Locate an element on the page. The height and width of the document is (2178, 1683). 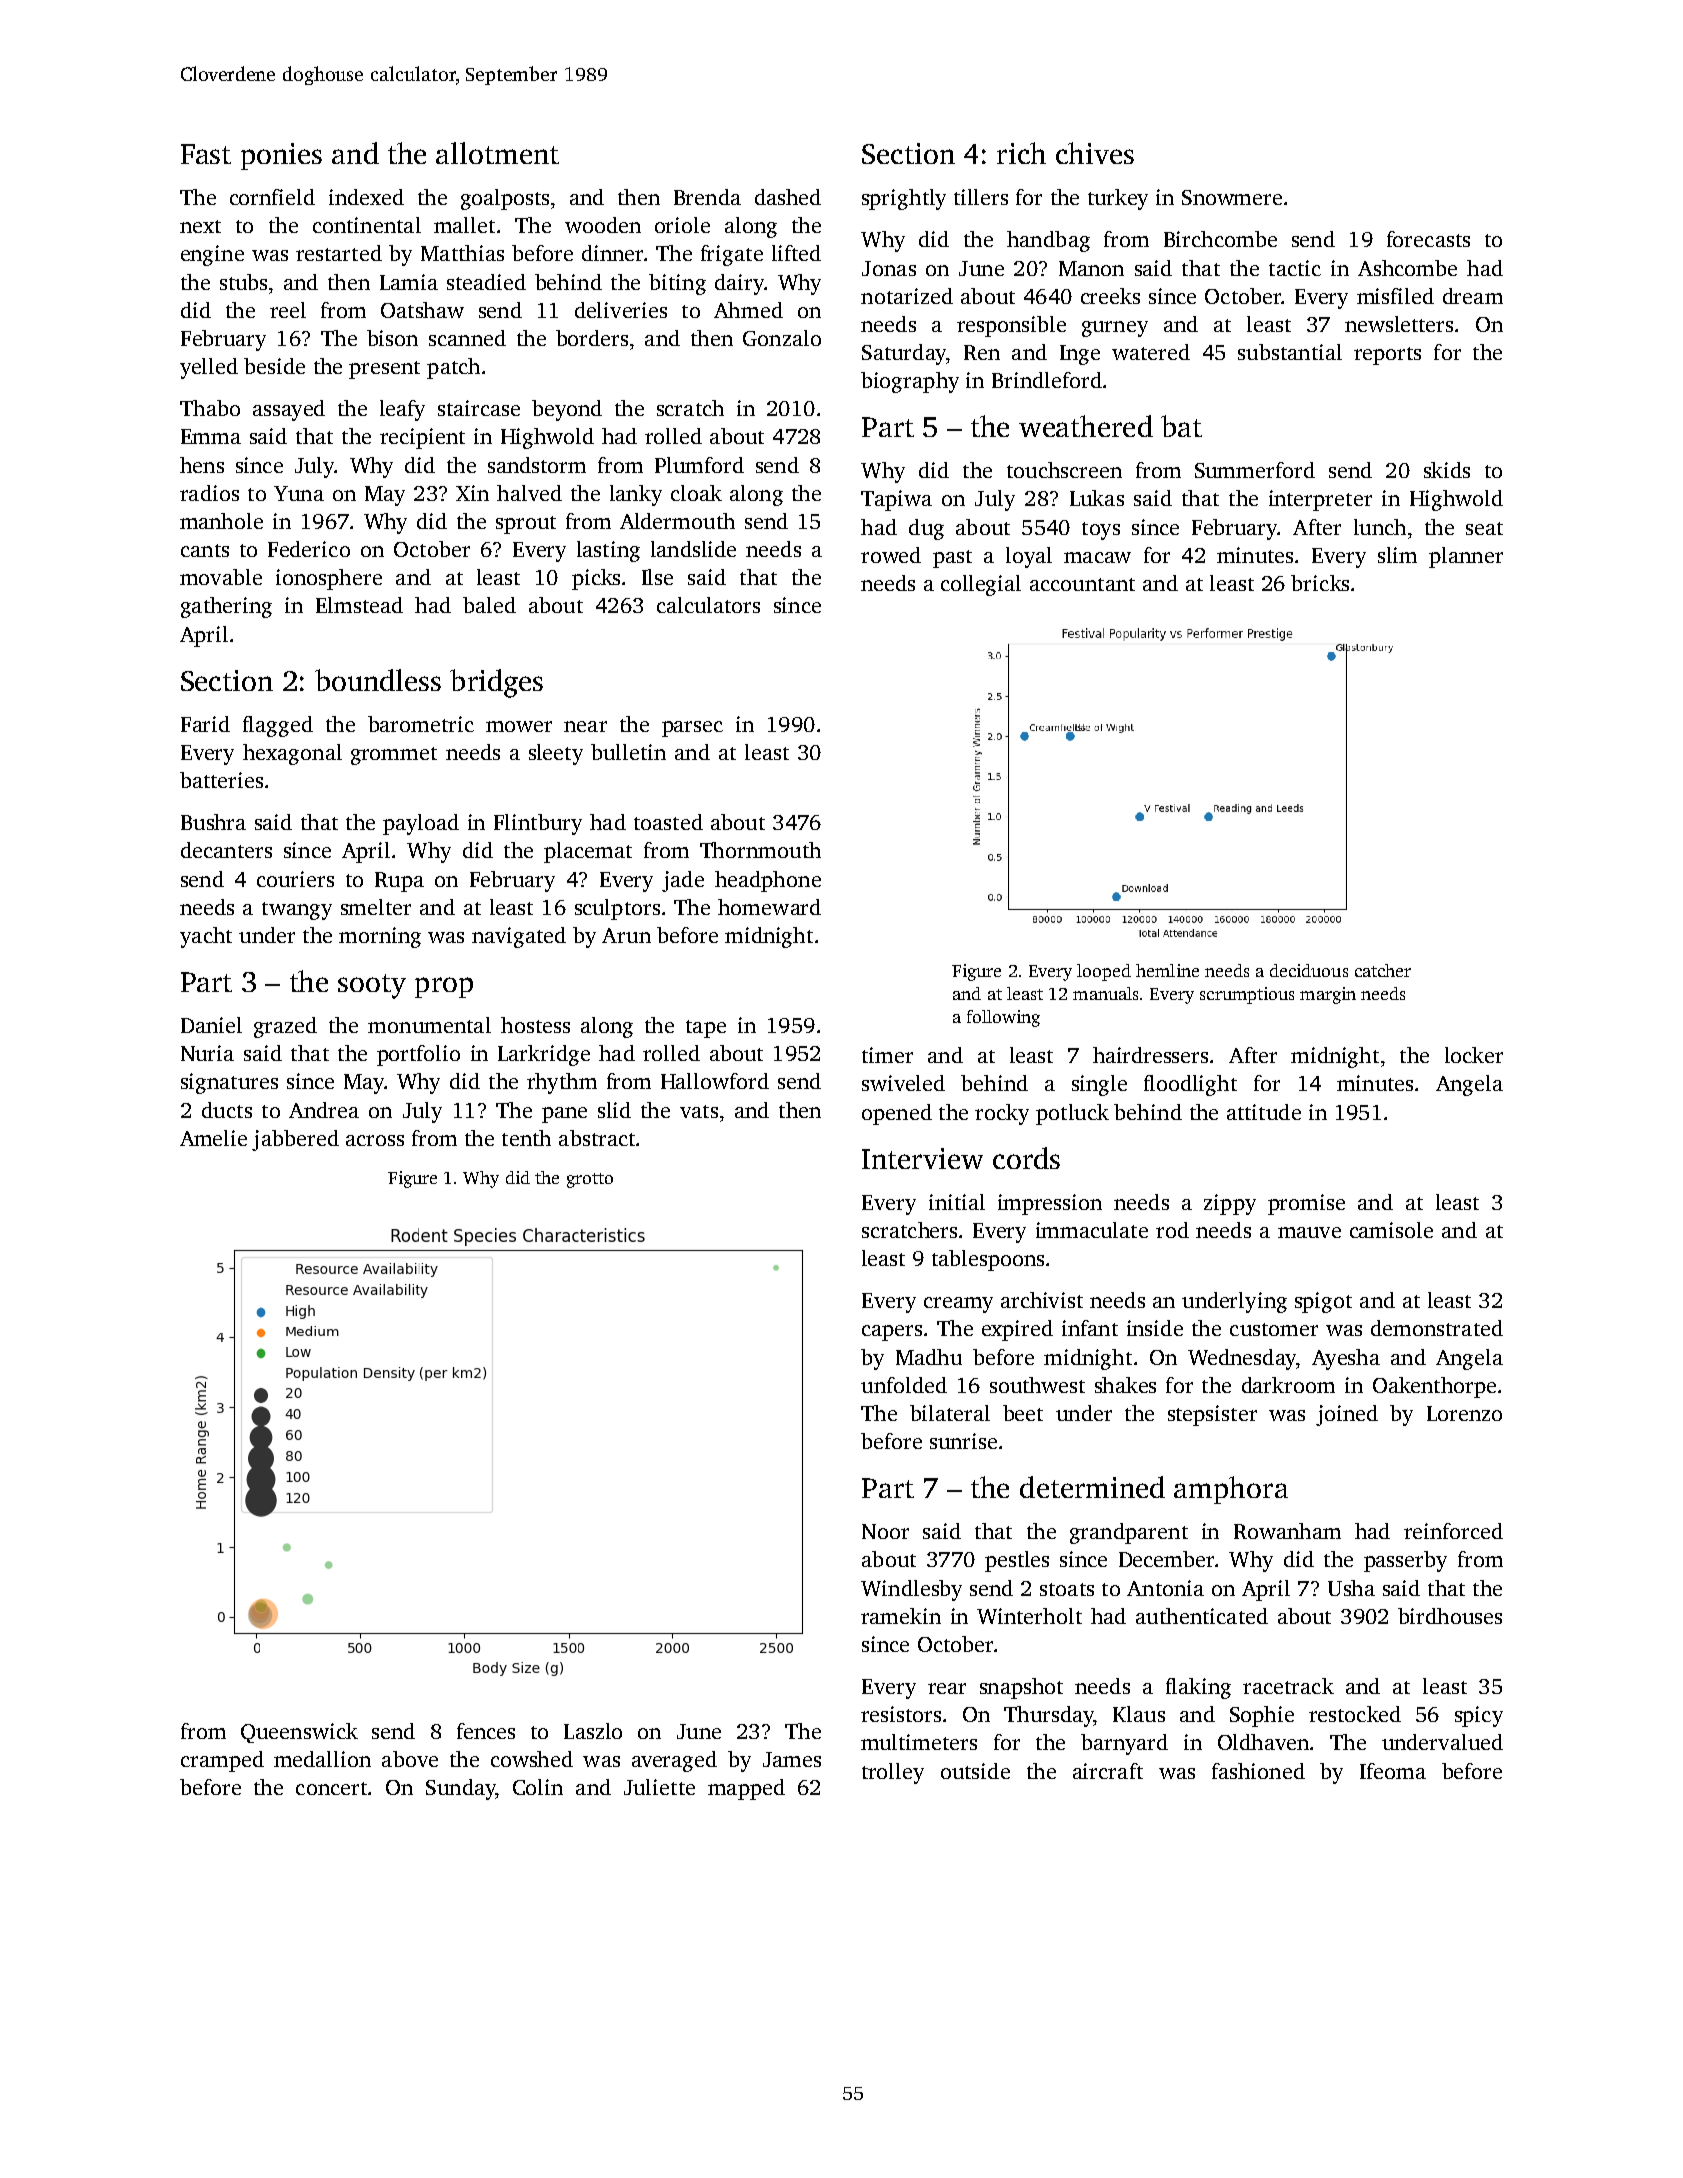
responsible is located at coordinates (1011, 326).
